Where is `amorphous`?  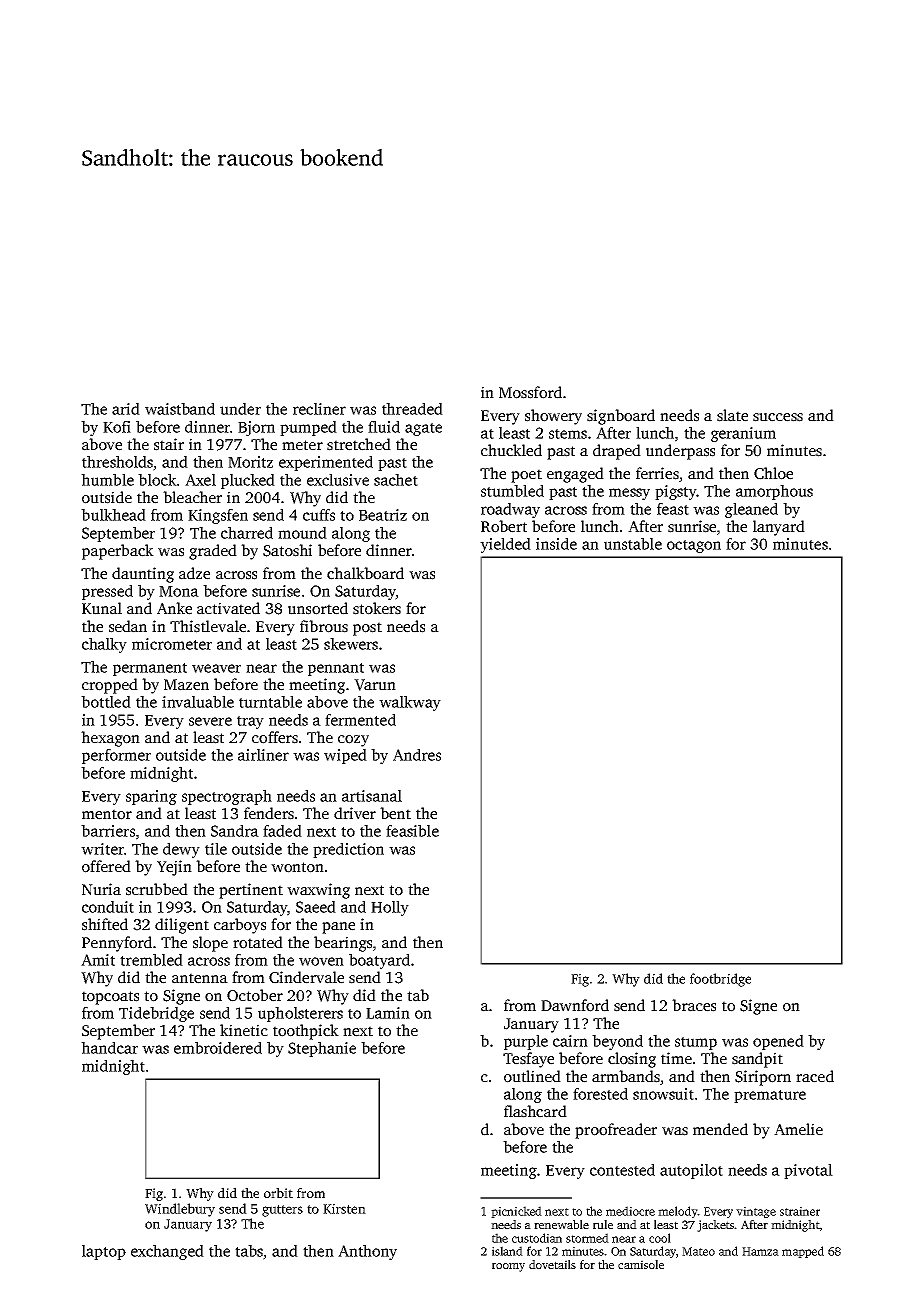
amorphous is located at coordinates (774, 492).
